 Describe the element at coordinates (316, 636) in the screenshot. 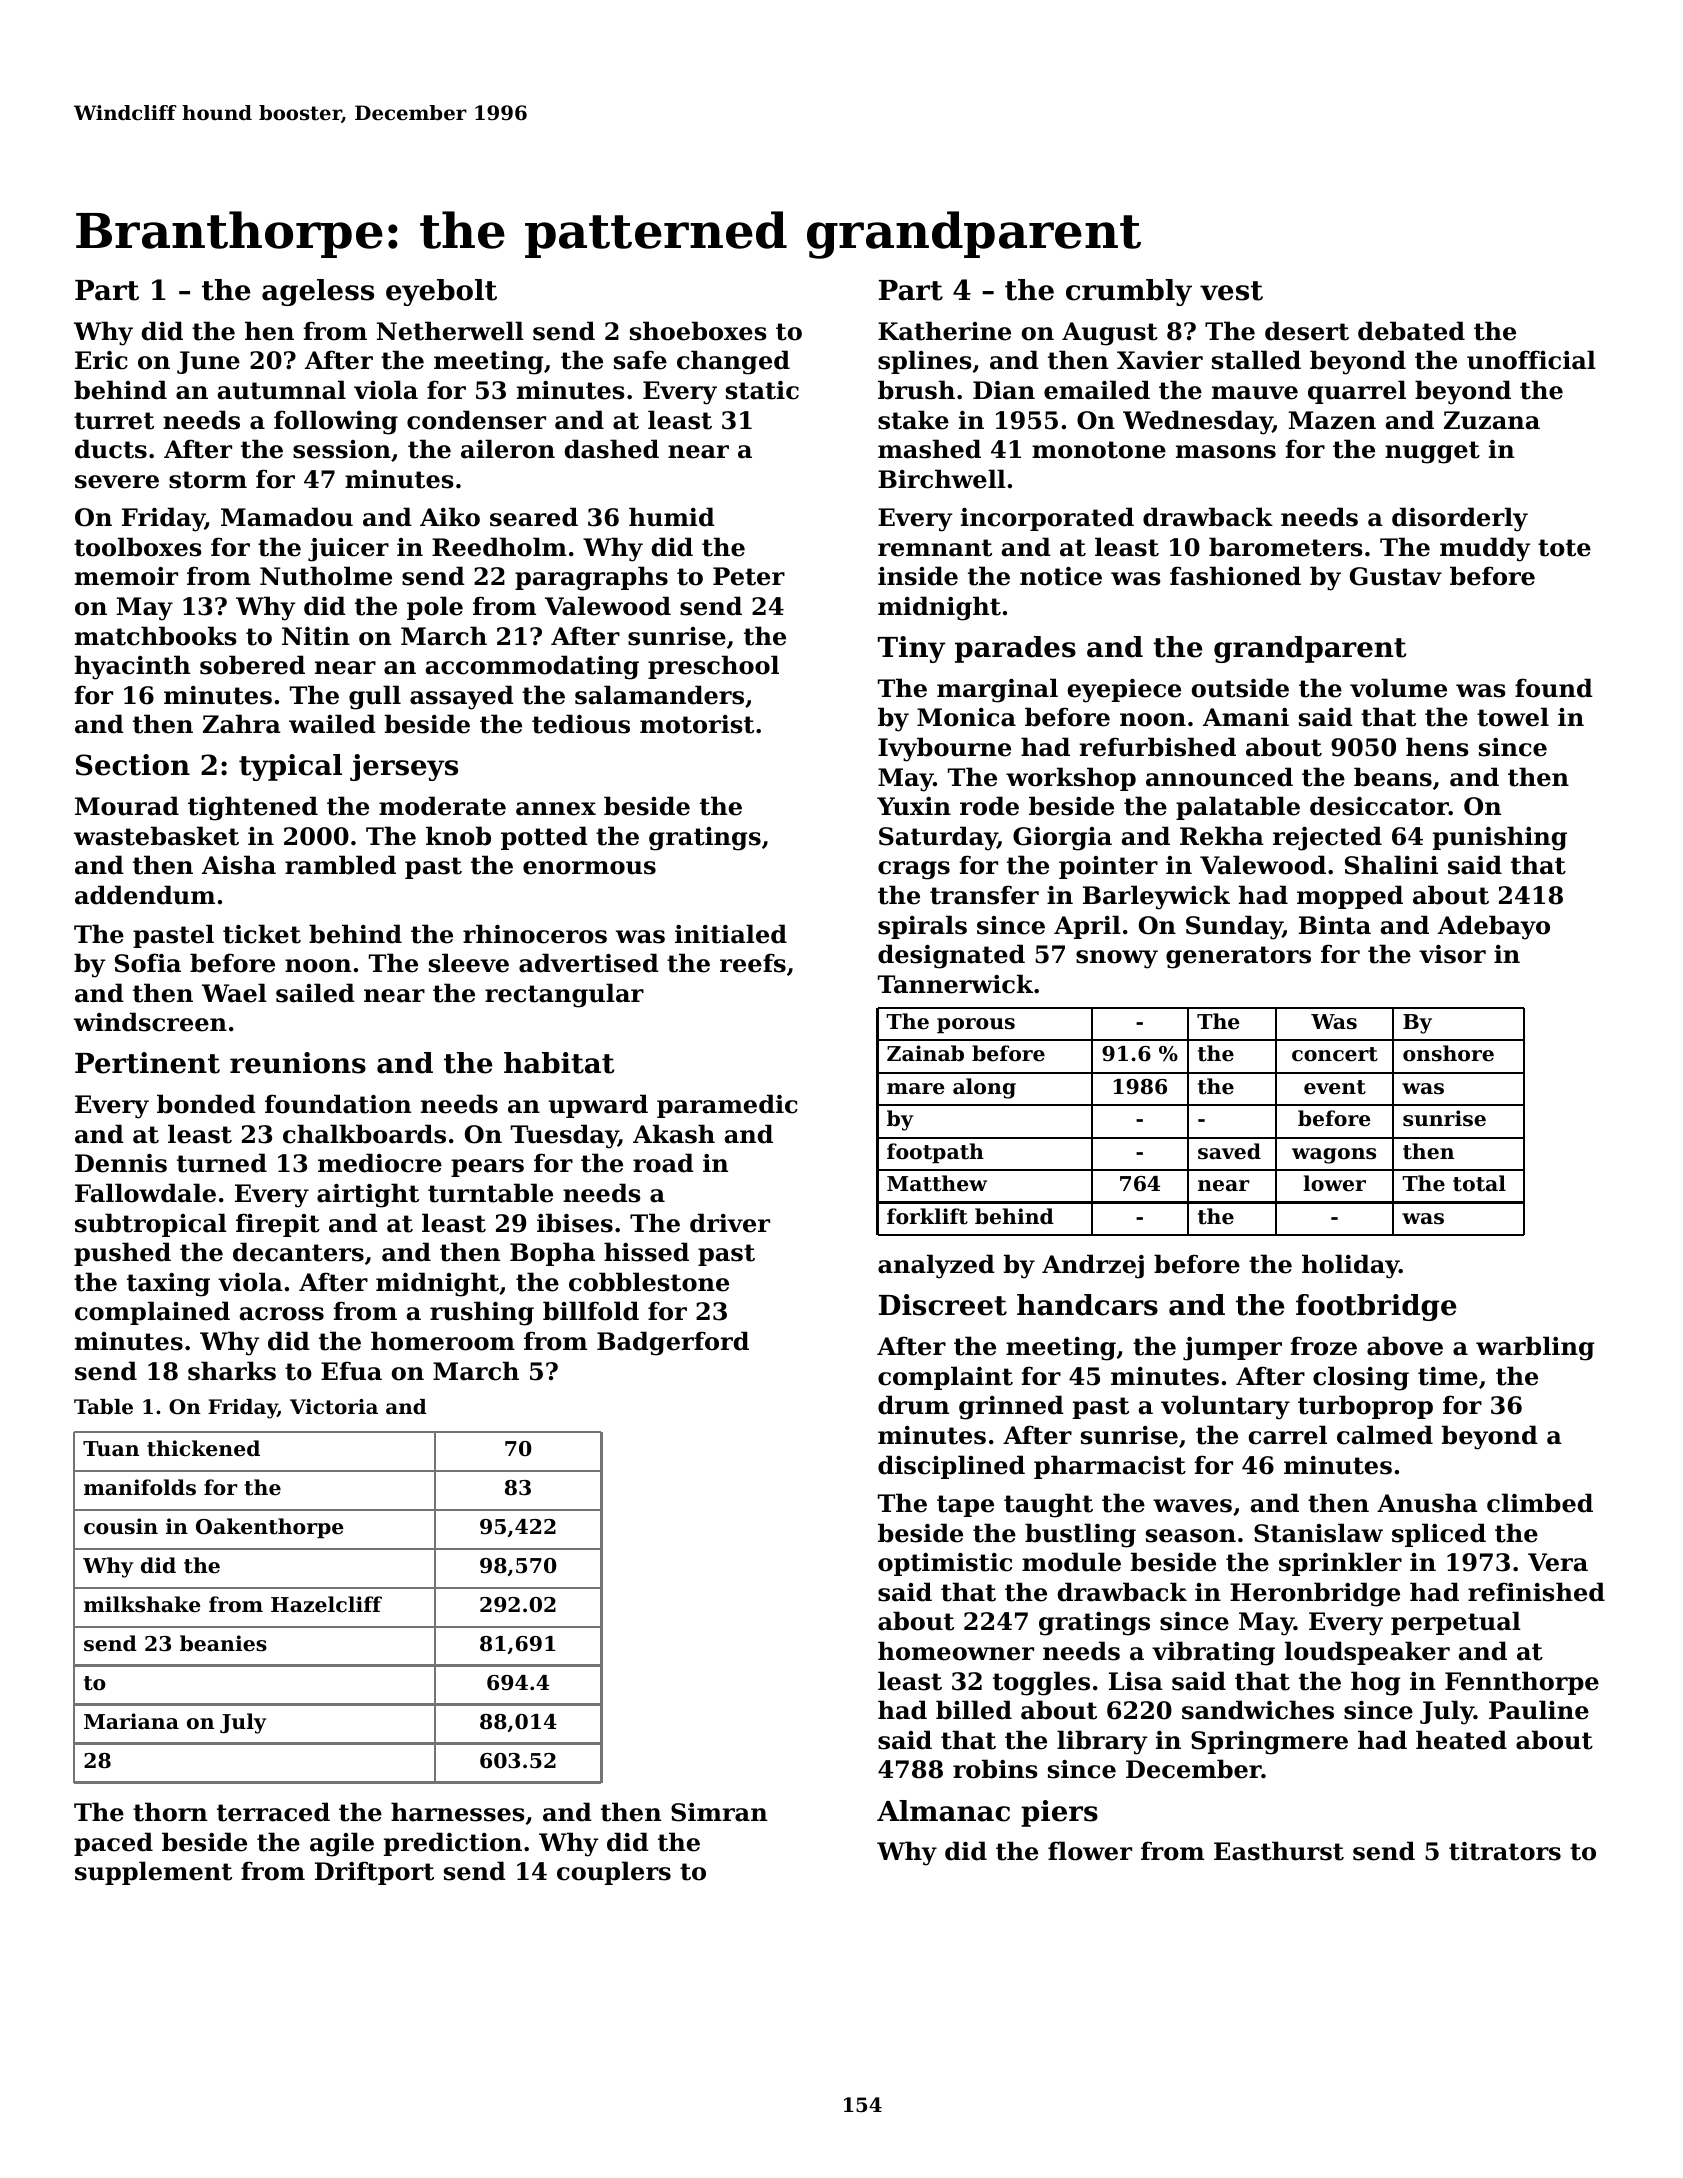

I see `Nitin` at that location.
